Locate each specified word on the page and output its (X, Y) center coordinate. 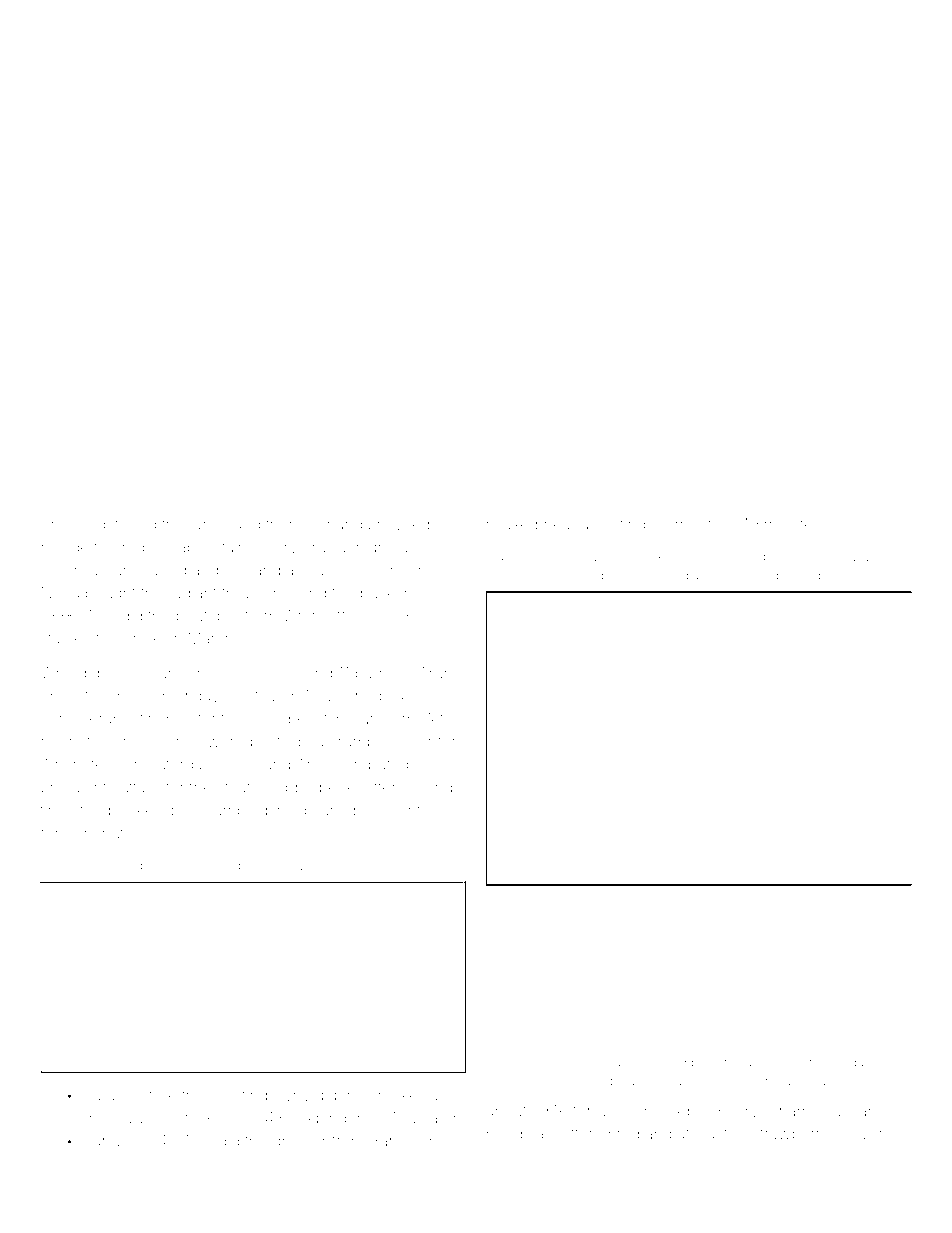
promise (747, 577)
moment (681, 525)
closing (427, 789)
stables (65, 639)
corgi (92, 526)
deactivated (380, 866)
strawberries (797, 1134)
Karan (104, 1095)
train (301, 866)
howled (404, 524)
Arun (435, 673)
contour (417, 810)
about (506, 1111)
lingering (148, 867)
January (114, 1143)
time (55, 810)
